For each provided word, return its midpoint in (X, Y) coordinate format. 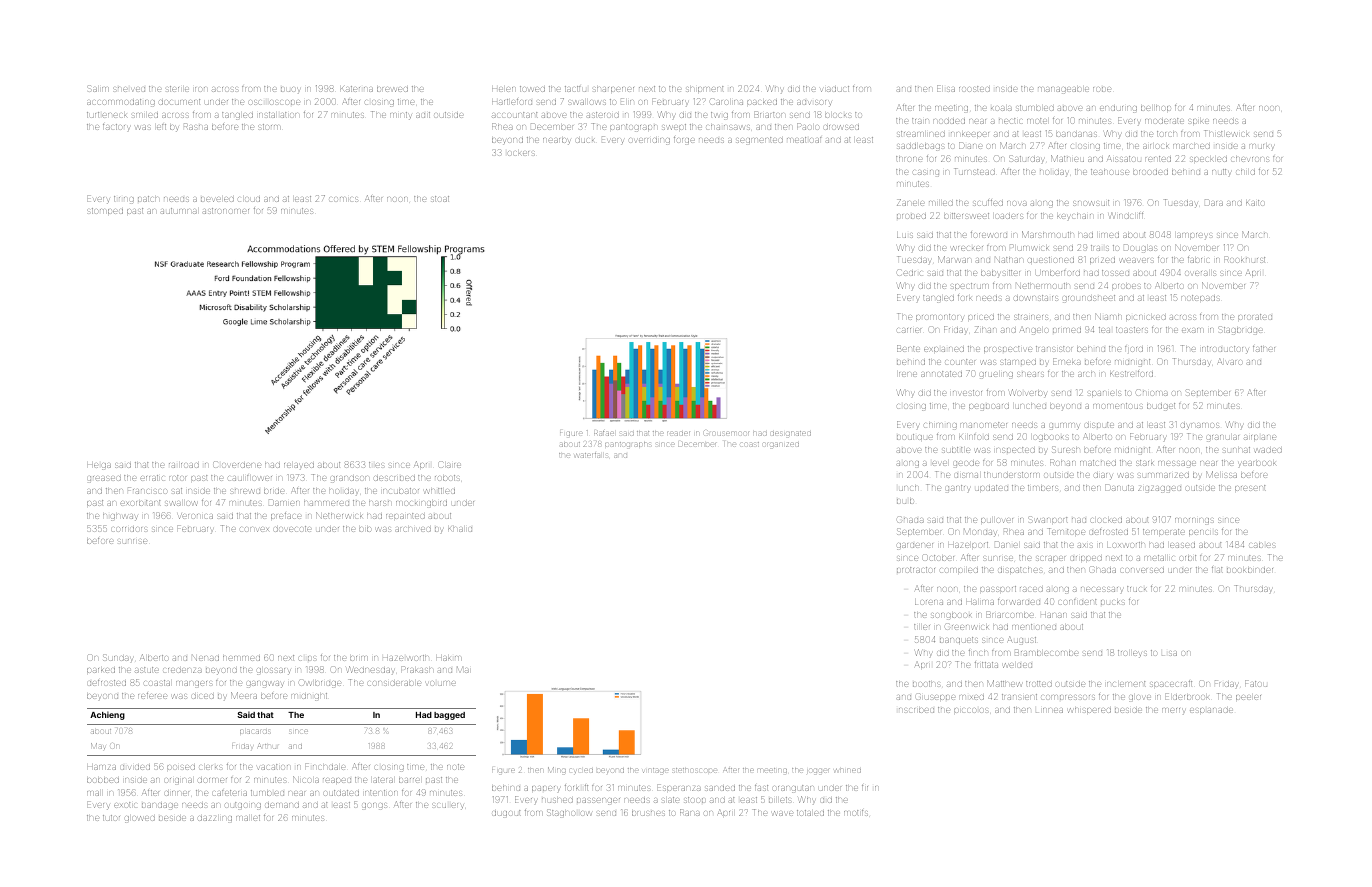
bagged (449, 716)
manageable (1063, 90)
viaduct (835, 89)
